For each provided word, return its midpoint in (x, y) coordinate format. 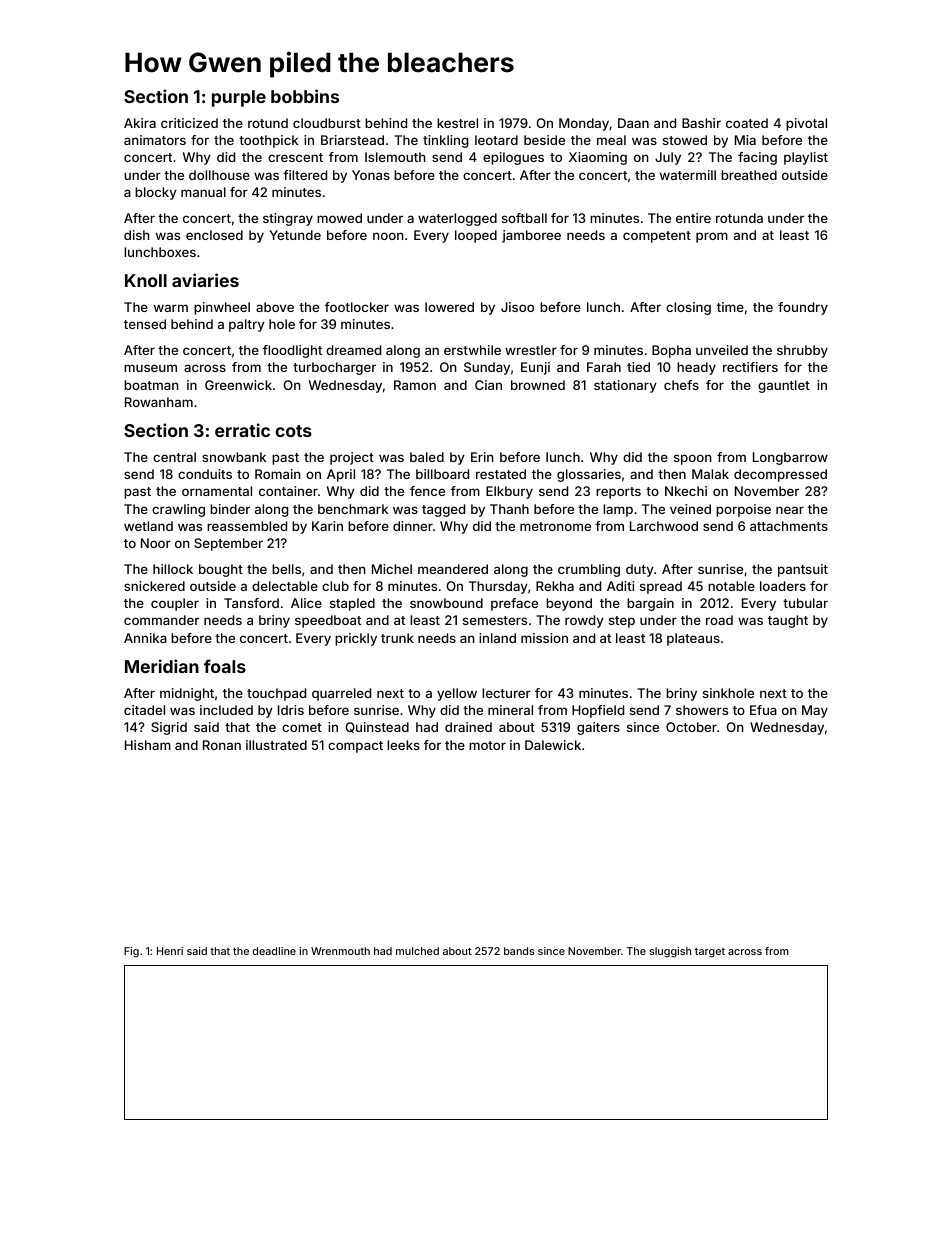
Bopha (671, 351)
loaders (783, 586)
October (691, 727)
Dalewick (553, 745)
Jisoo (517, 307)
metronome (555, 526)
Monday (584, 124)
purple (239, 98)
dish (137, 235)
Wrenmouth (340, 951)
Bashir (701, 123)
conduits (205, 474)
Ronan (222, 745)
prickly (356, 639)
